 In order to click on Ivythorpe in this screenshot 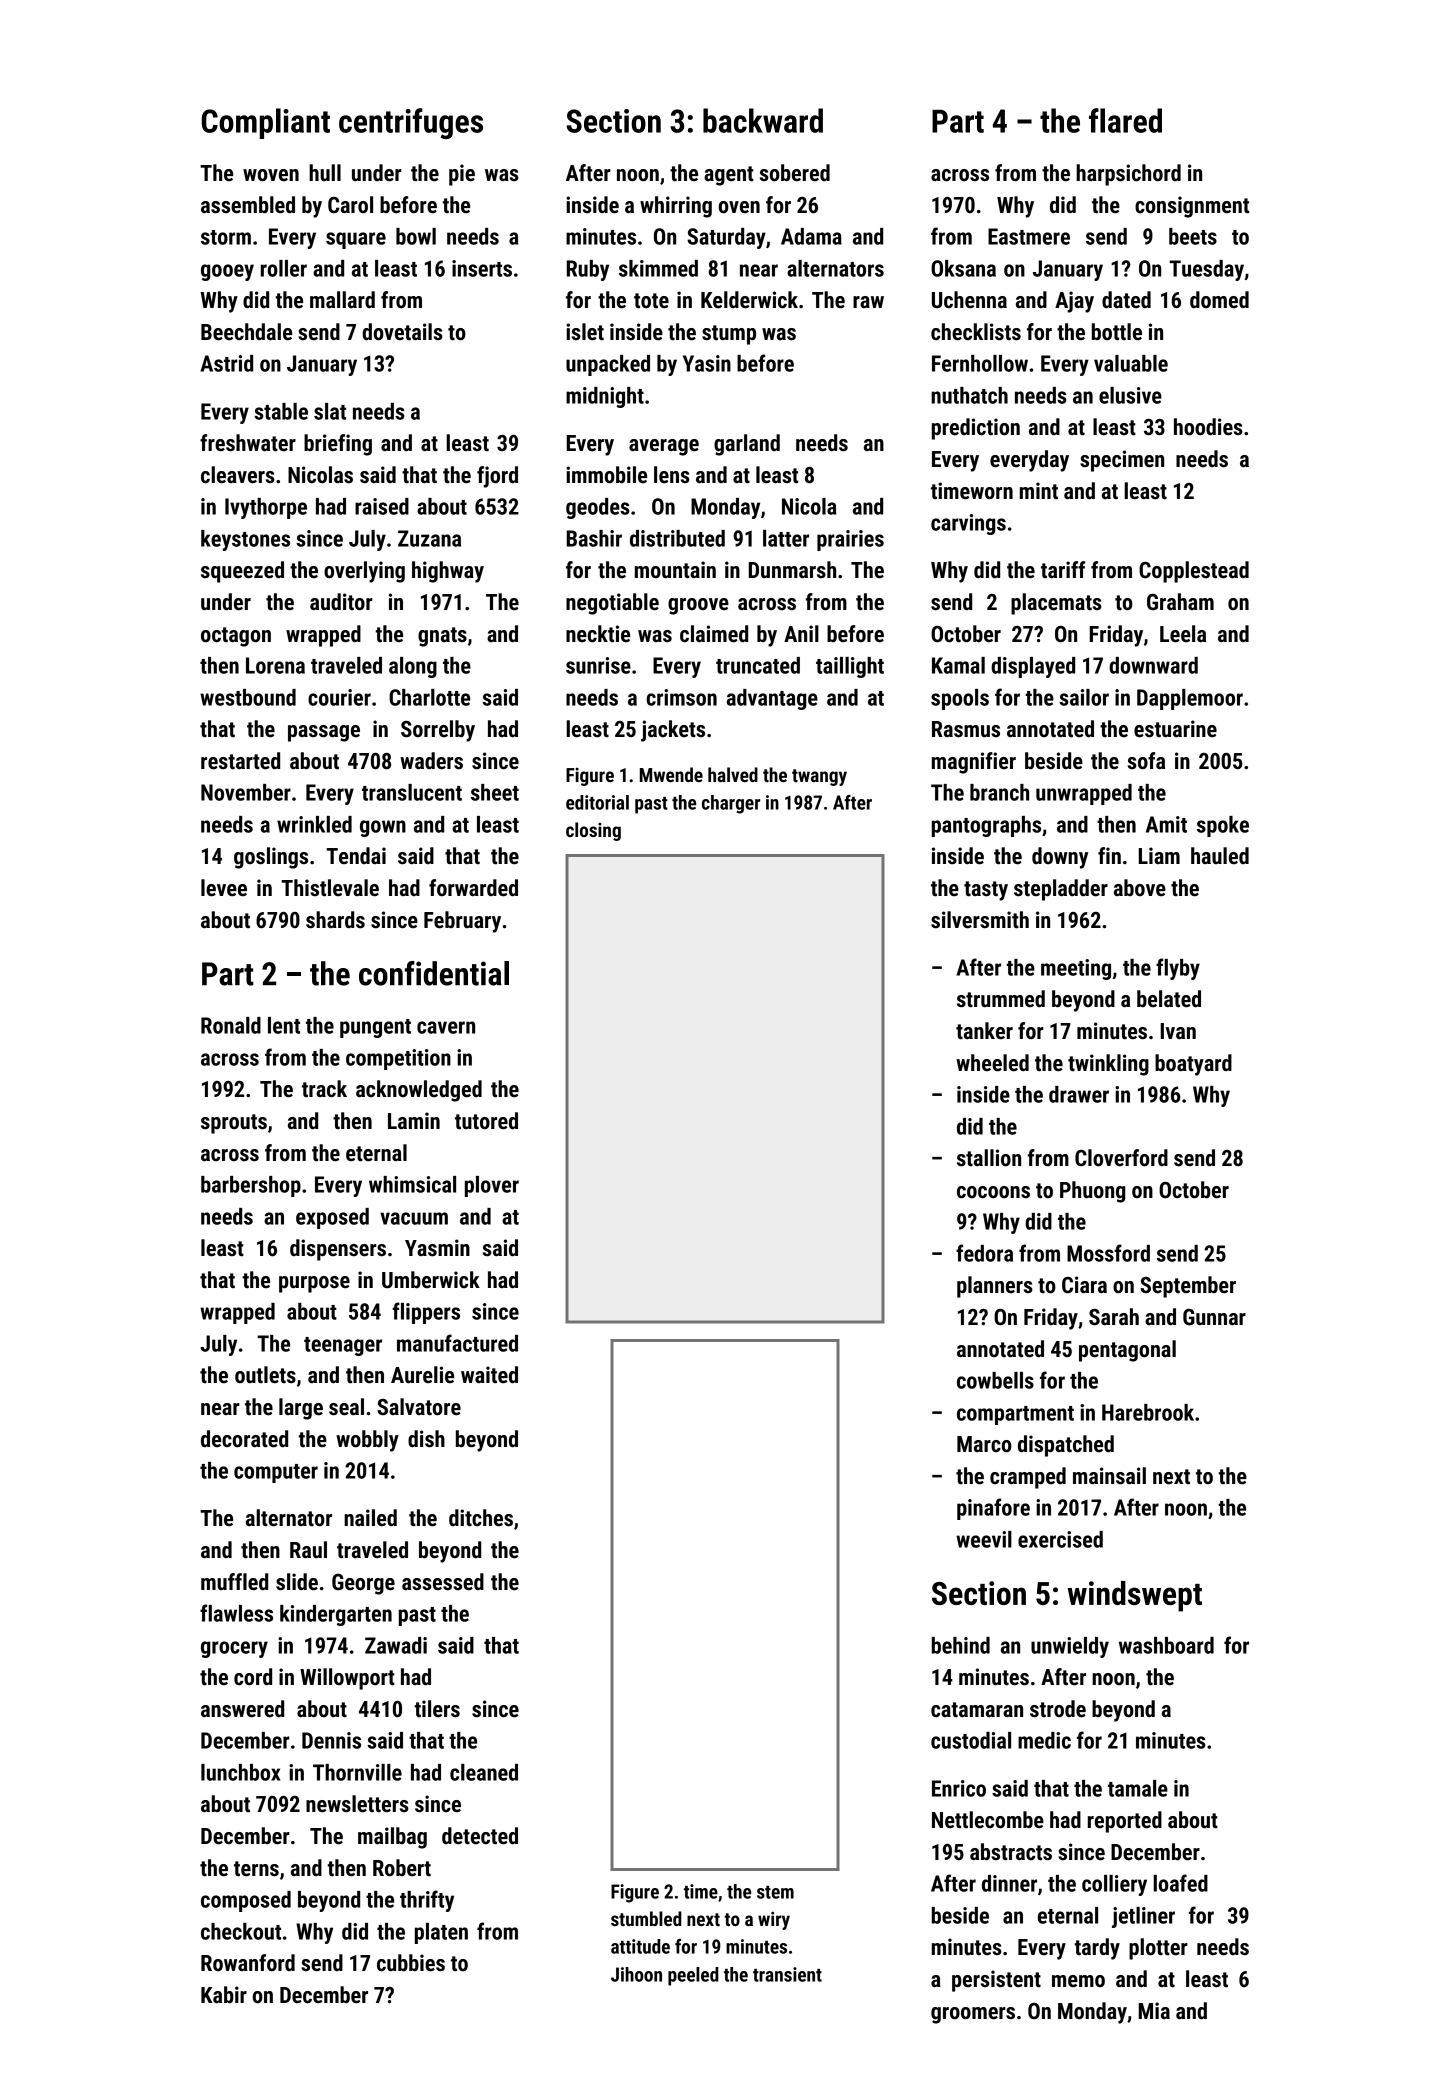, I will do `click(266, 508)`.
